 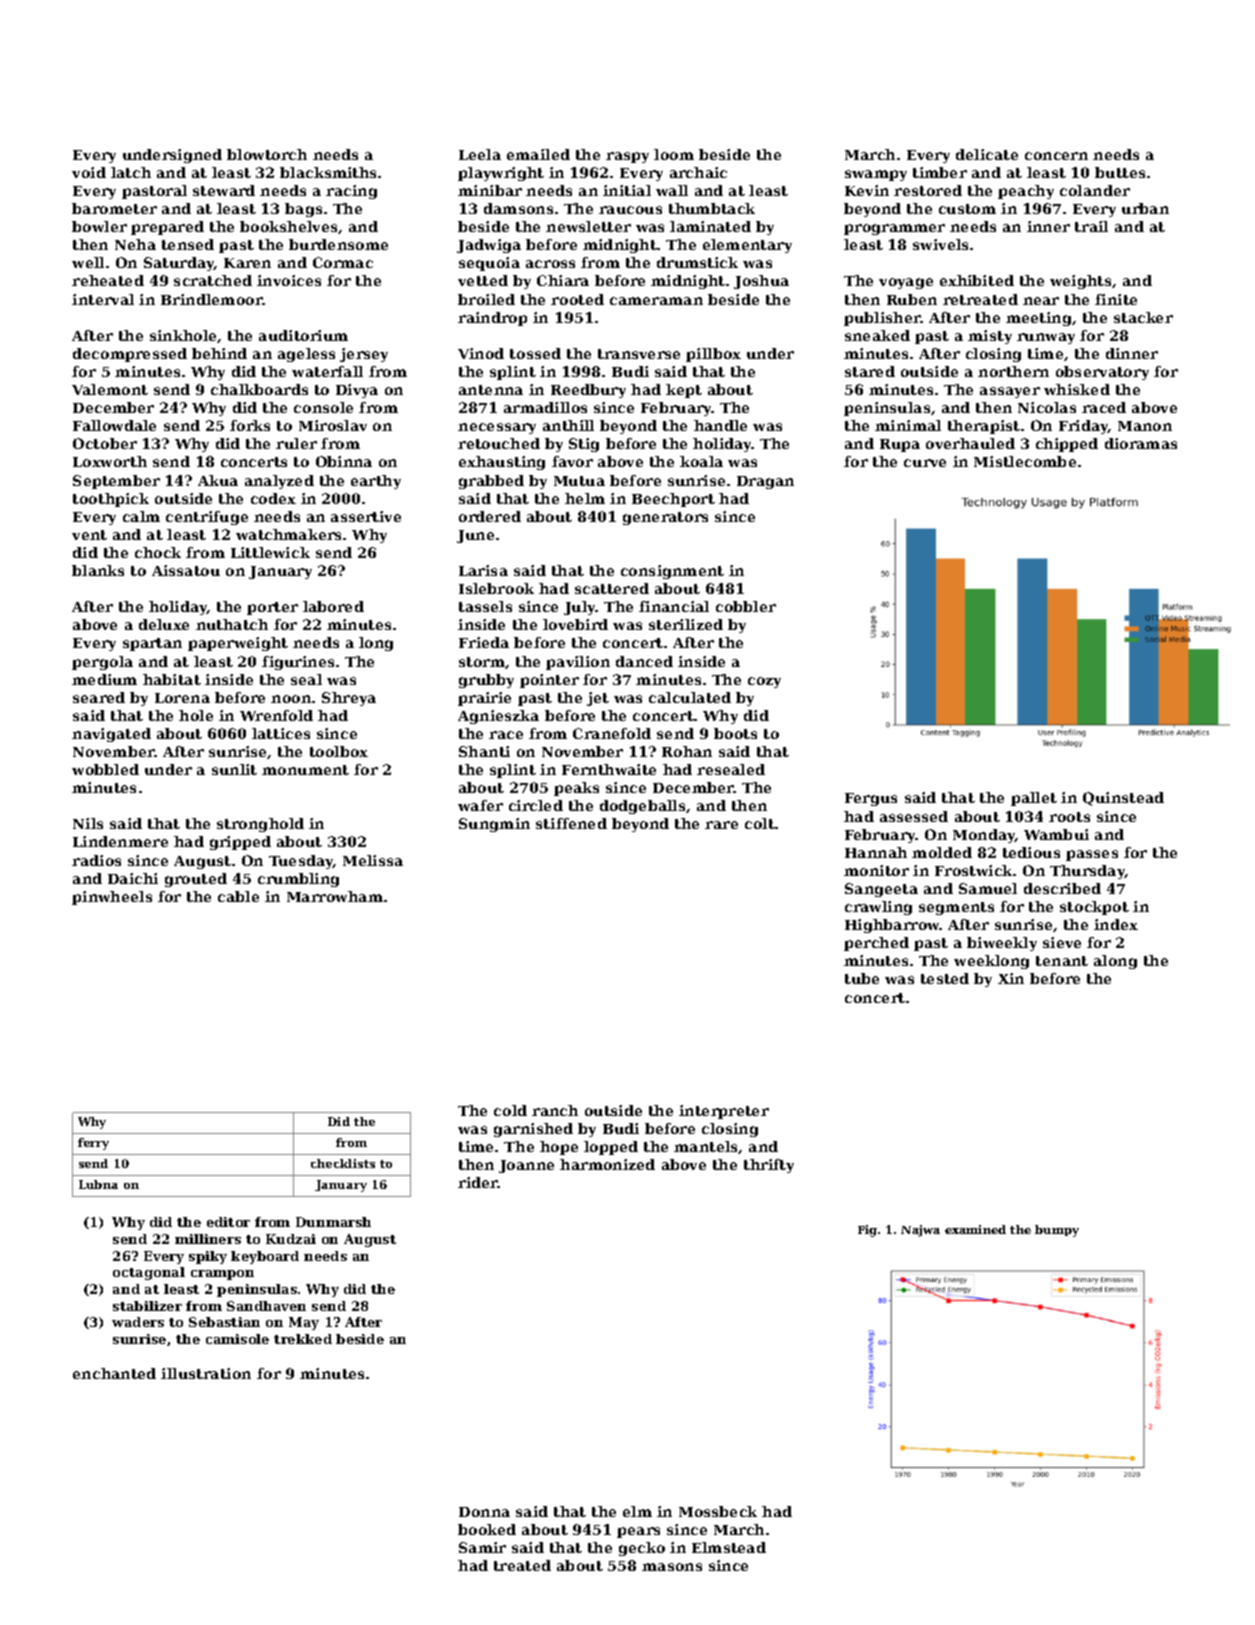 What do you see at coordinates (335, 896) in the document?
I see `Marrowham` at bounding box center [335, 896].
